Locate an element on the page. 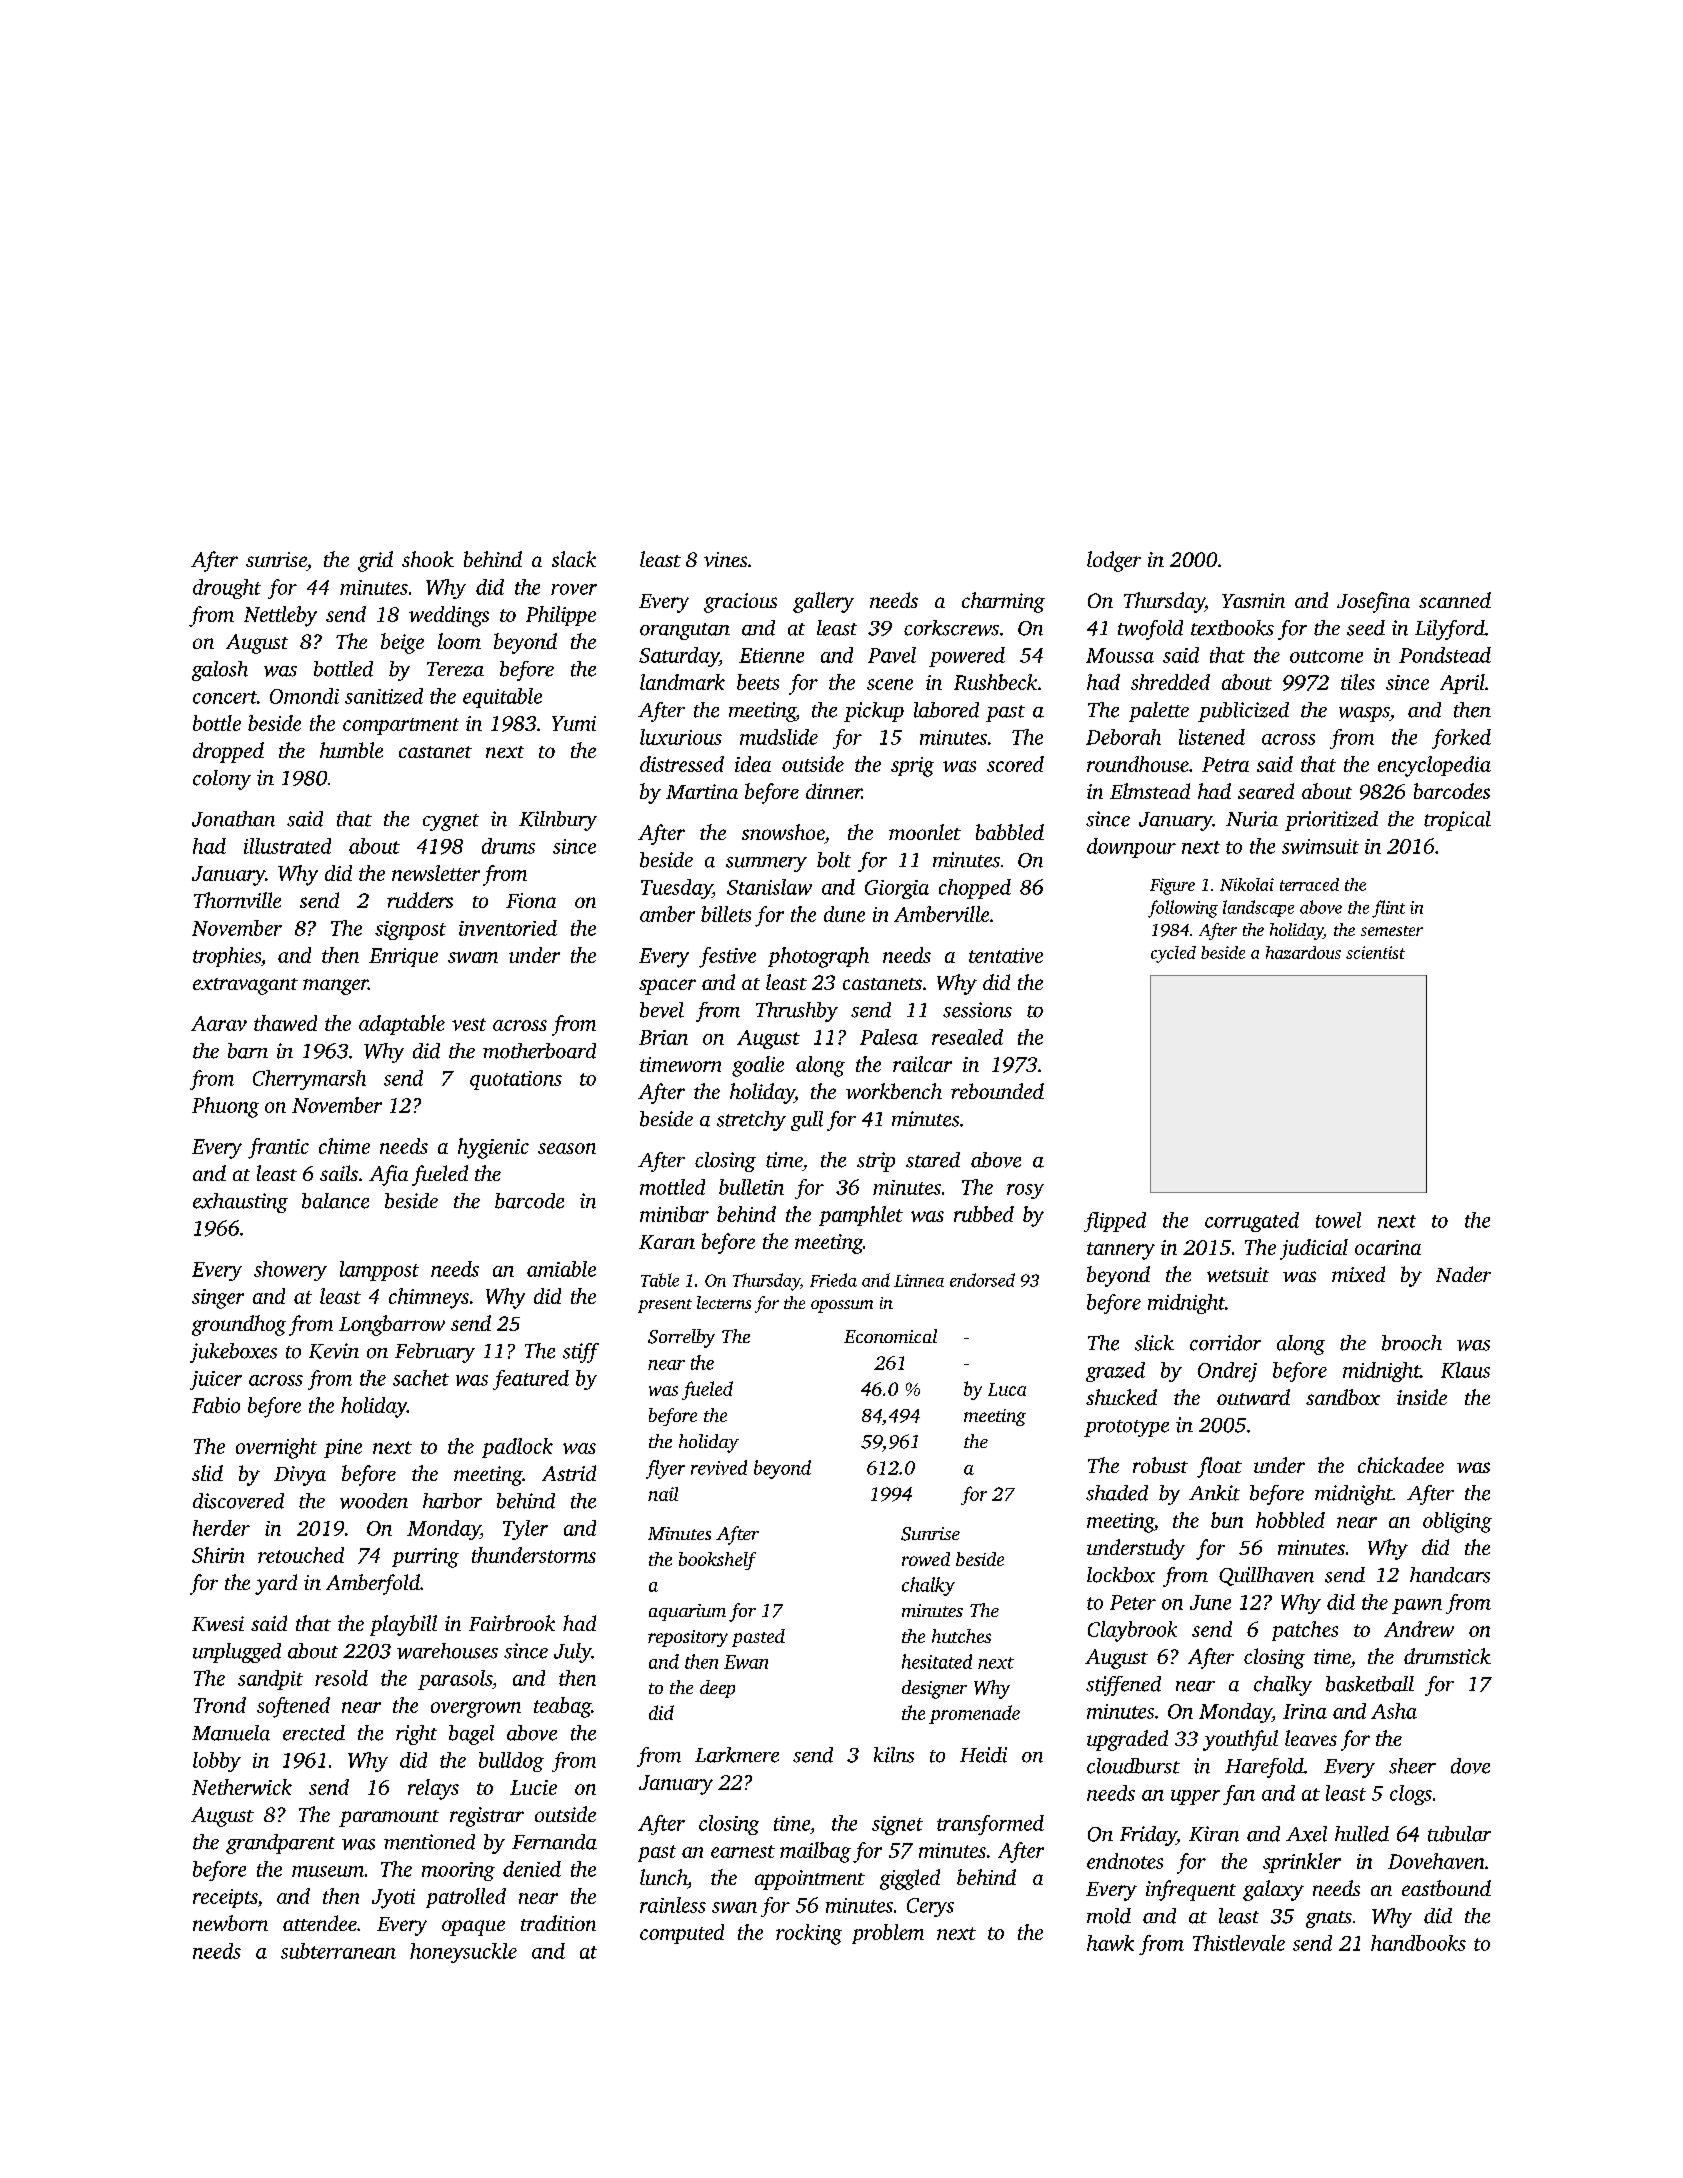 The height and width of the page is (2178, 1683). Frieda is located at coordinates (833, 1280).
